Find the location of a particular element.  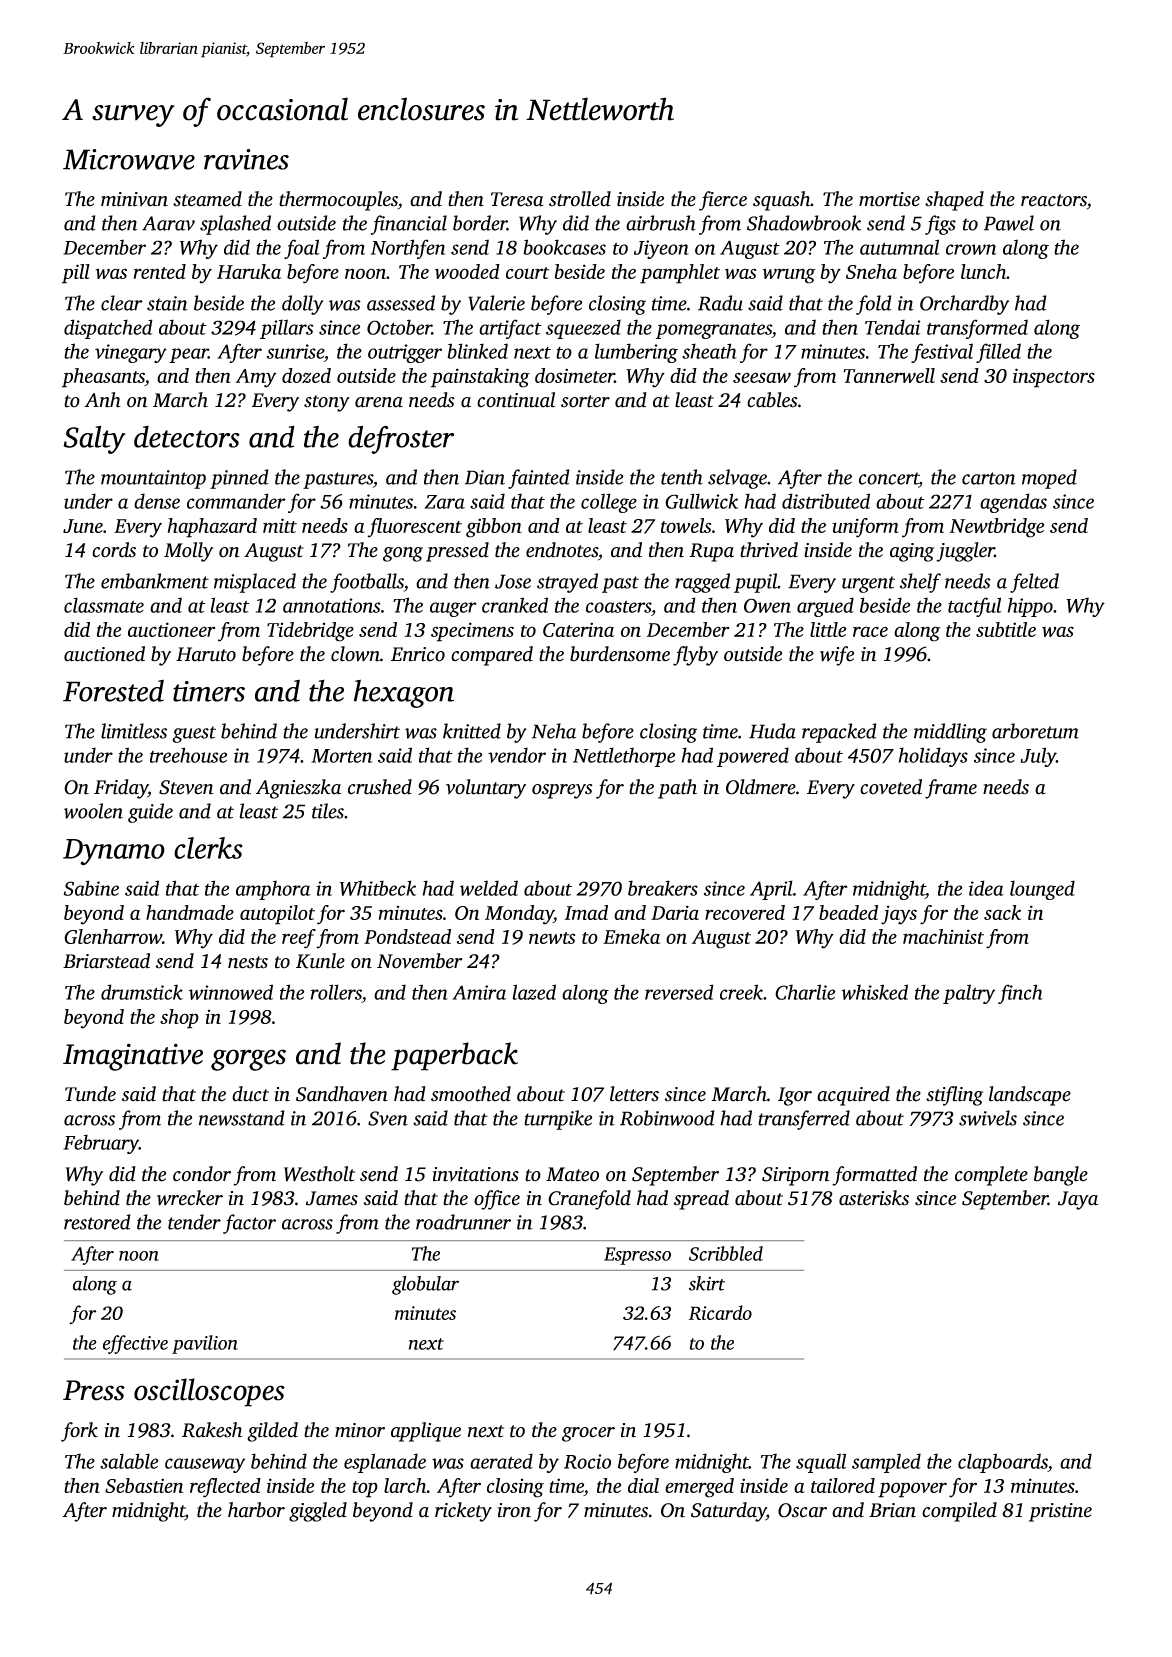

pristine is located at coordinates (1060, 1512).
